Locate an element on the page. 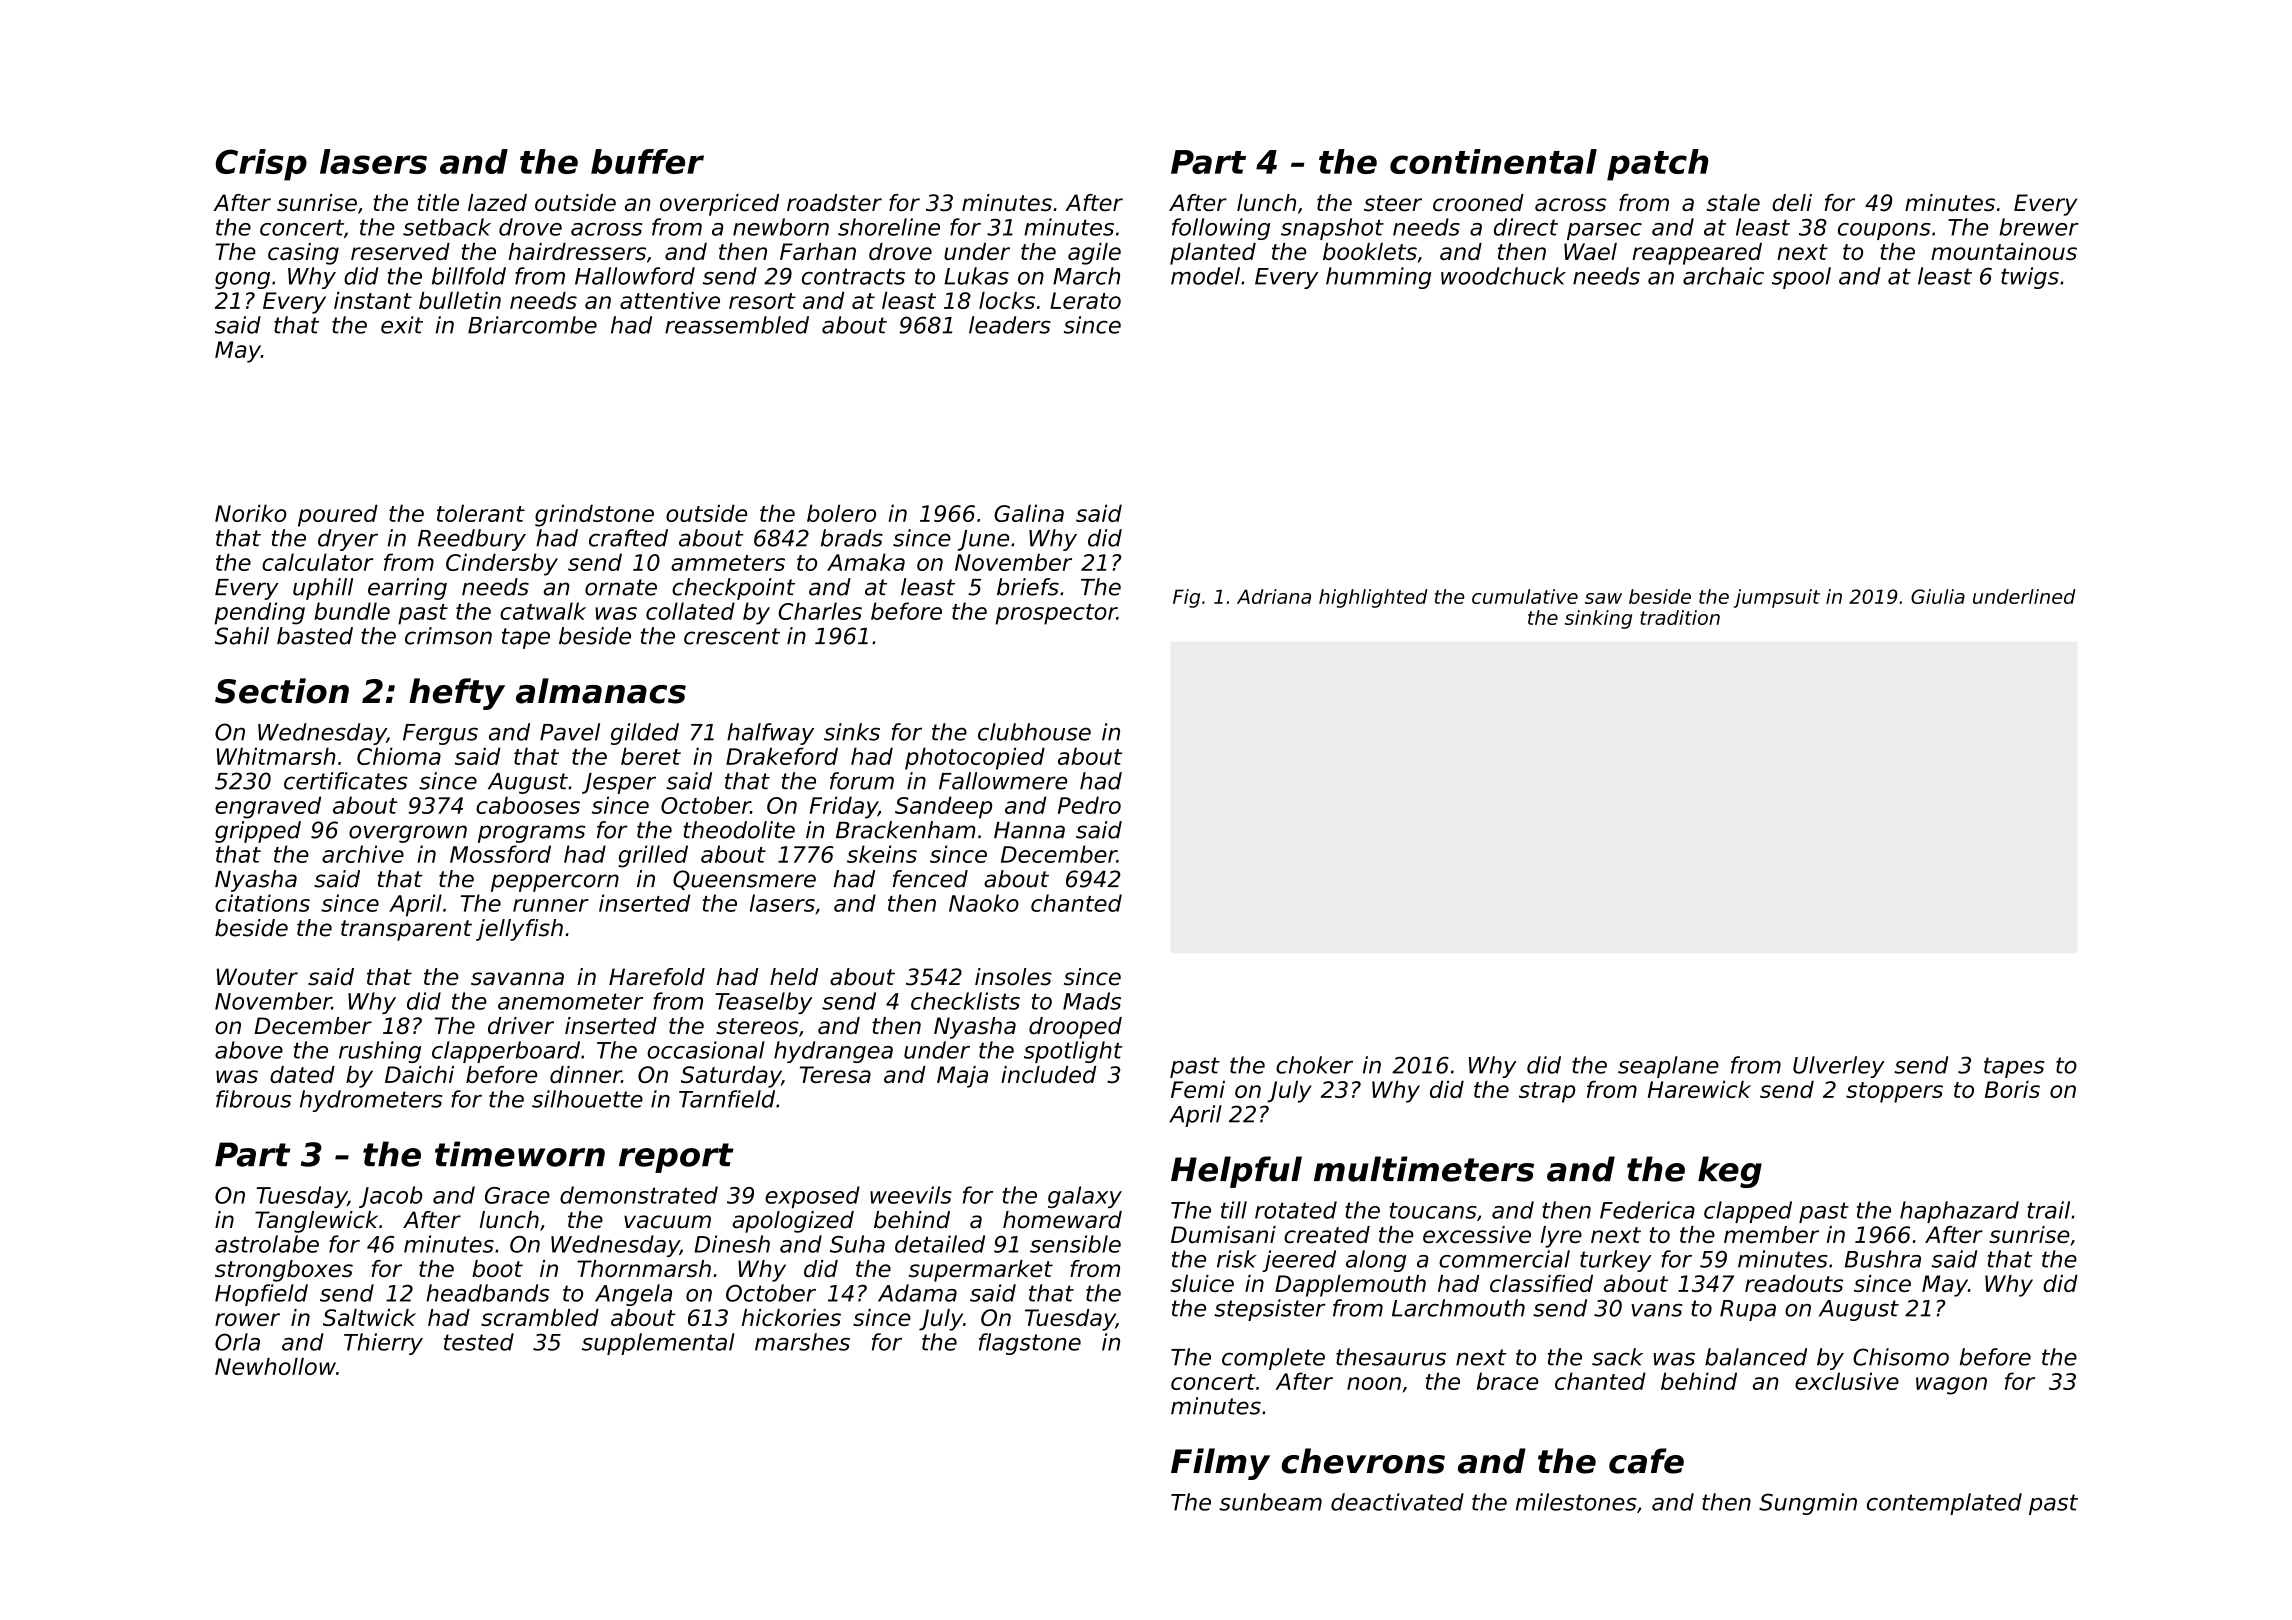 This document has height=1620, width=2292. archive is located at coordinates (363, 854).
